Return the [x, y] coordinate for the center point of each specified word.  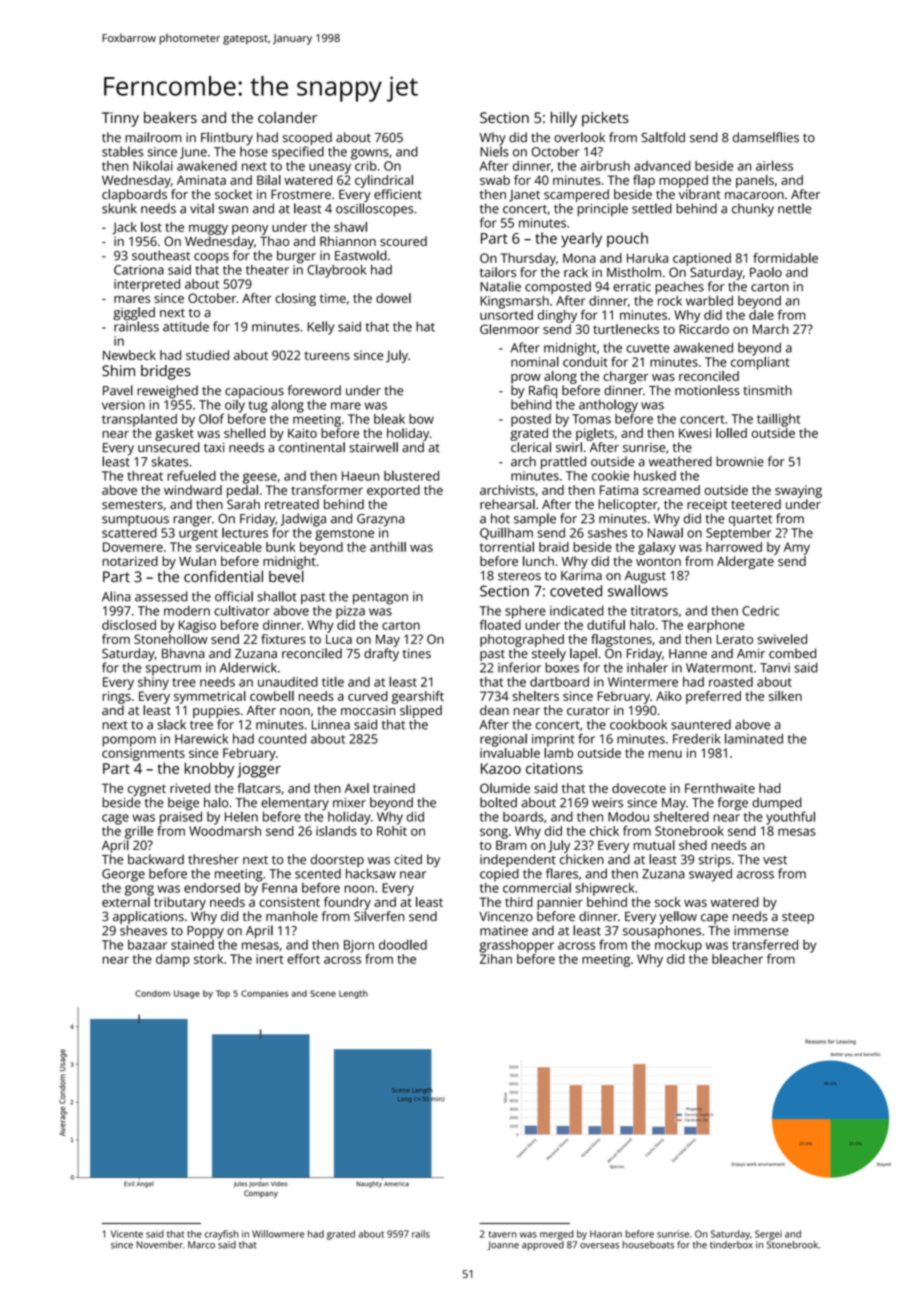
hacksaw [371, 873]
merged [556, 1235]
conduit [585, 362]
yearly [581, 240]
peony [250, 229]
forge [733, 804]
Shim [118, 371]
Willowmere [278, 1234]
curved [368, 696]
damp [173, 960]
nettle [794, 208]
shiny [153, 683]
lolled [731, 433]
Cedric [760, 610]
